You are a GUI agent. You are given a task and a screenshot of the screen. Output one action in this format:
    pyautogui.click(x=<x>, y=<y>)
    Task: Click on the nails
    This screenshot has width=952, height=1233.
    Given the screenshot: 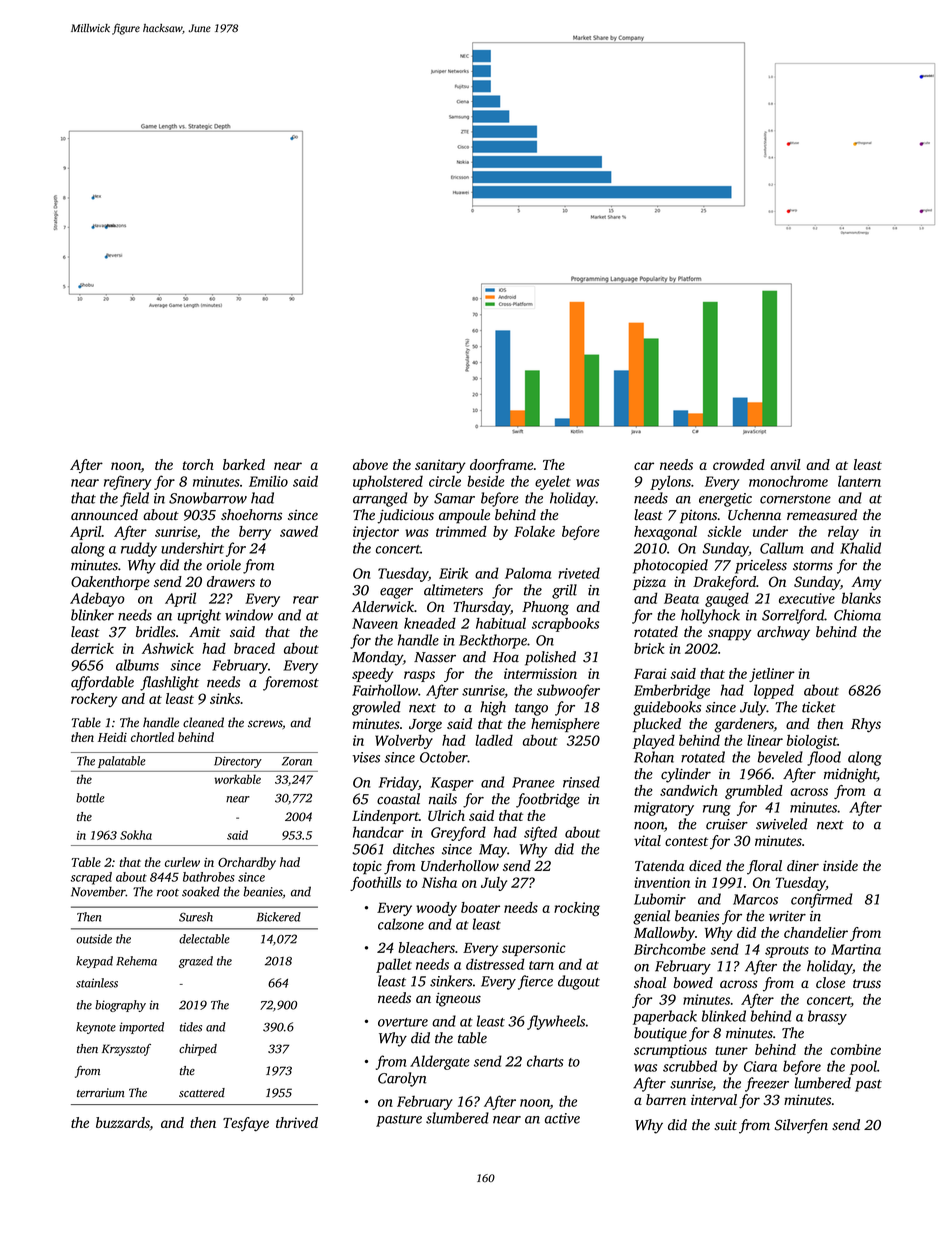 What is the action you would take?
    pyautogui.click(x=443, y=799)
